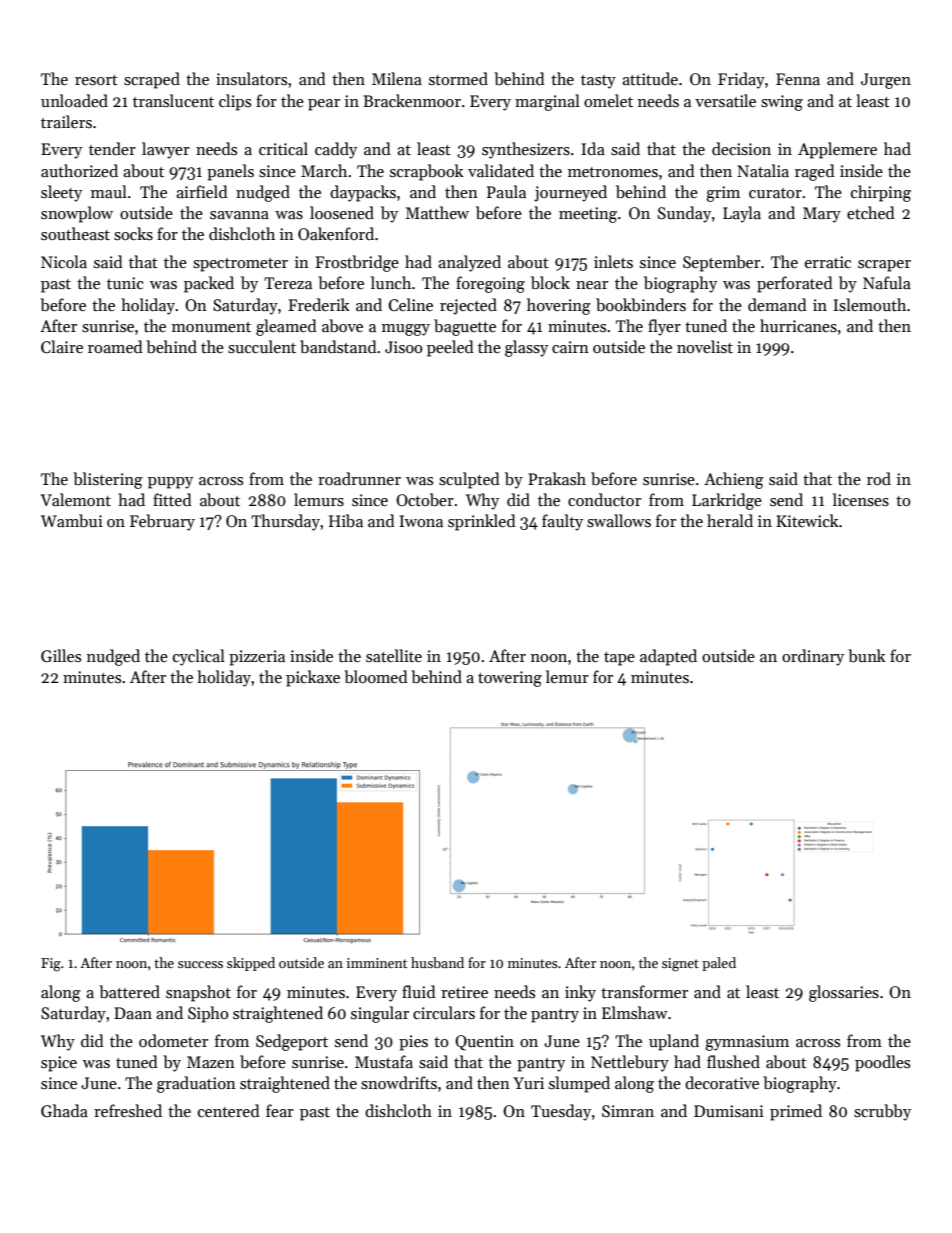 The height and width of the document is (1233, 952). I want to click on Matthew, so click(437, 212).
